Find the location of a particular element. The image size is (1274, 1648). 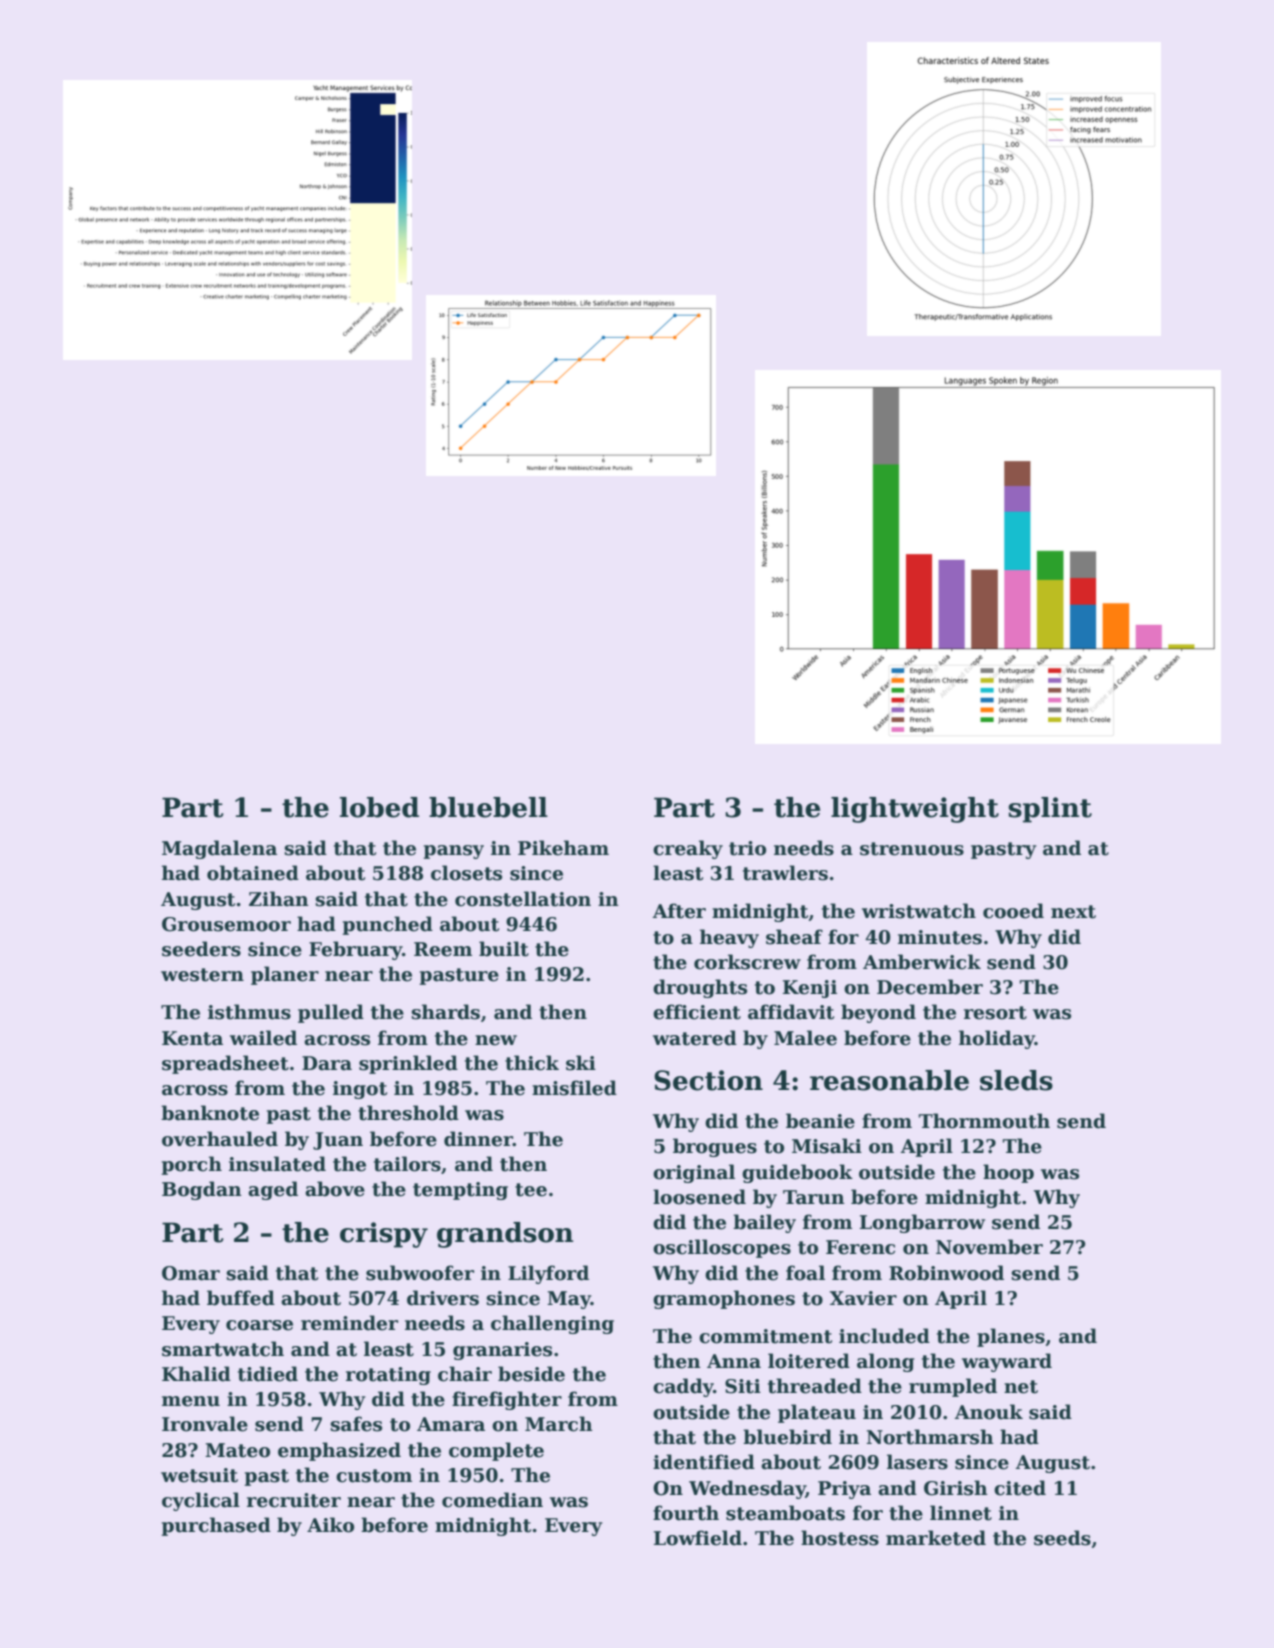

commitment is located at coordinates (765, 1336).
